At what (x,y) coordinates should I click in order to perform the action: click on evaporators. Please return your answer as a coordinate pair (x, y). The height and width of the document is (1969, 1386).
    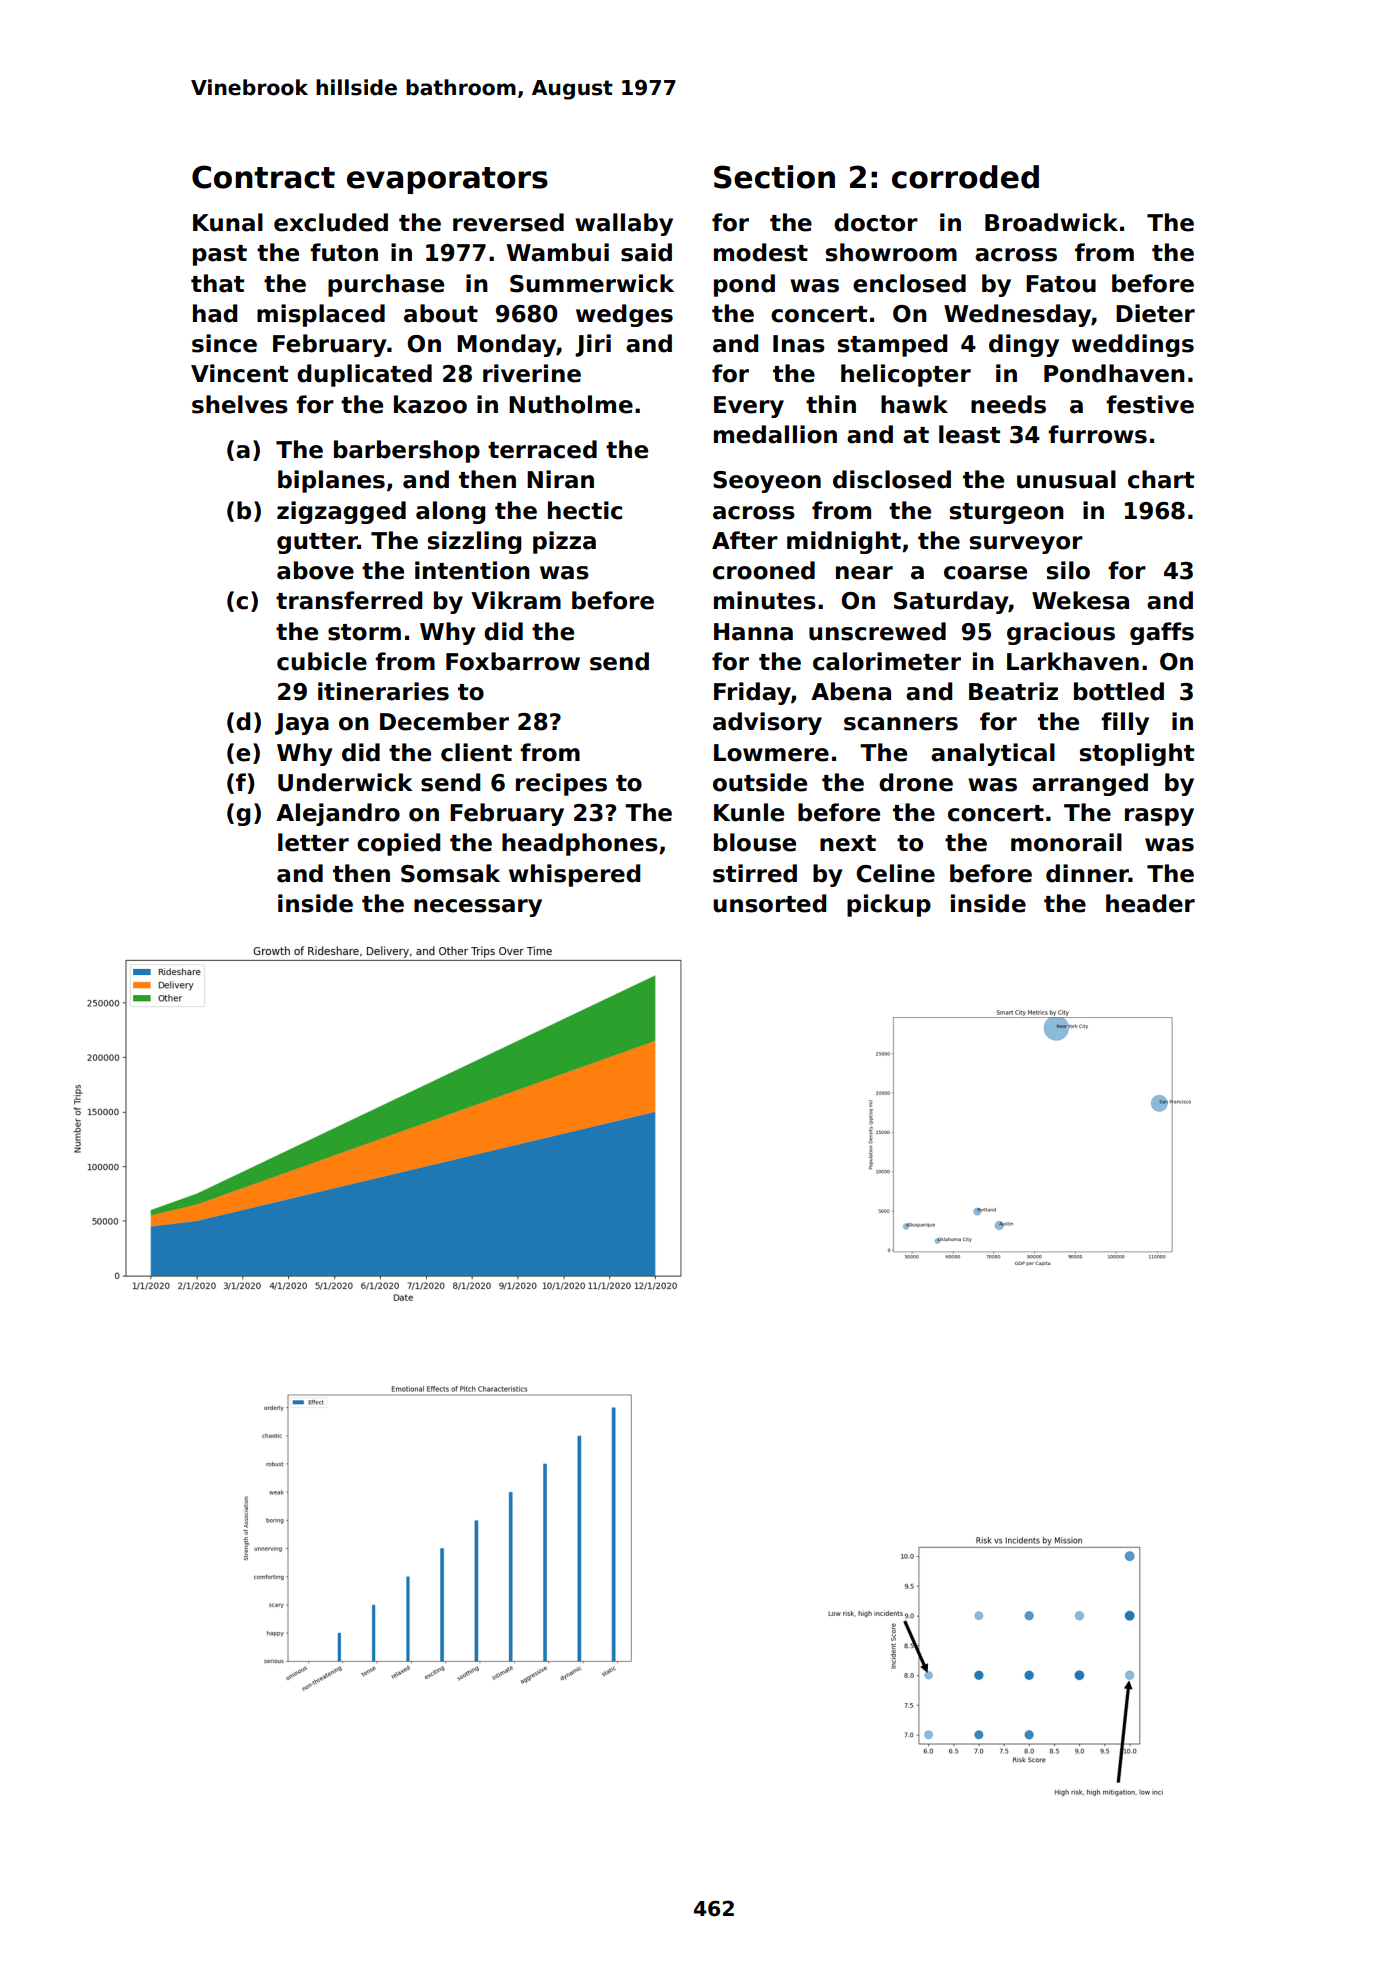
    Looking at the image, I should click on (447, 180).
